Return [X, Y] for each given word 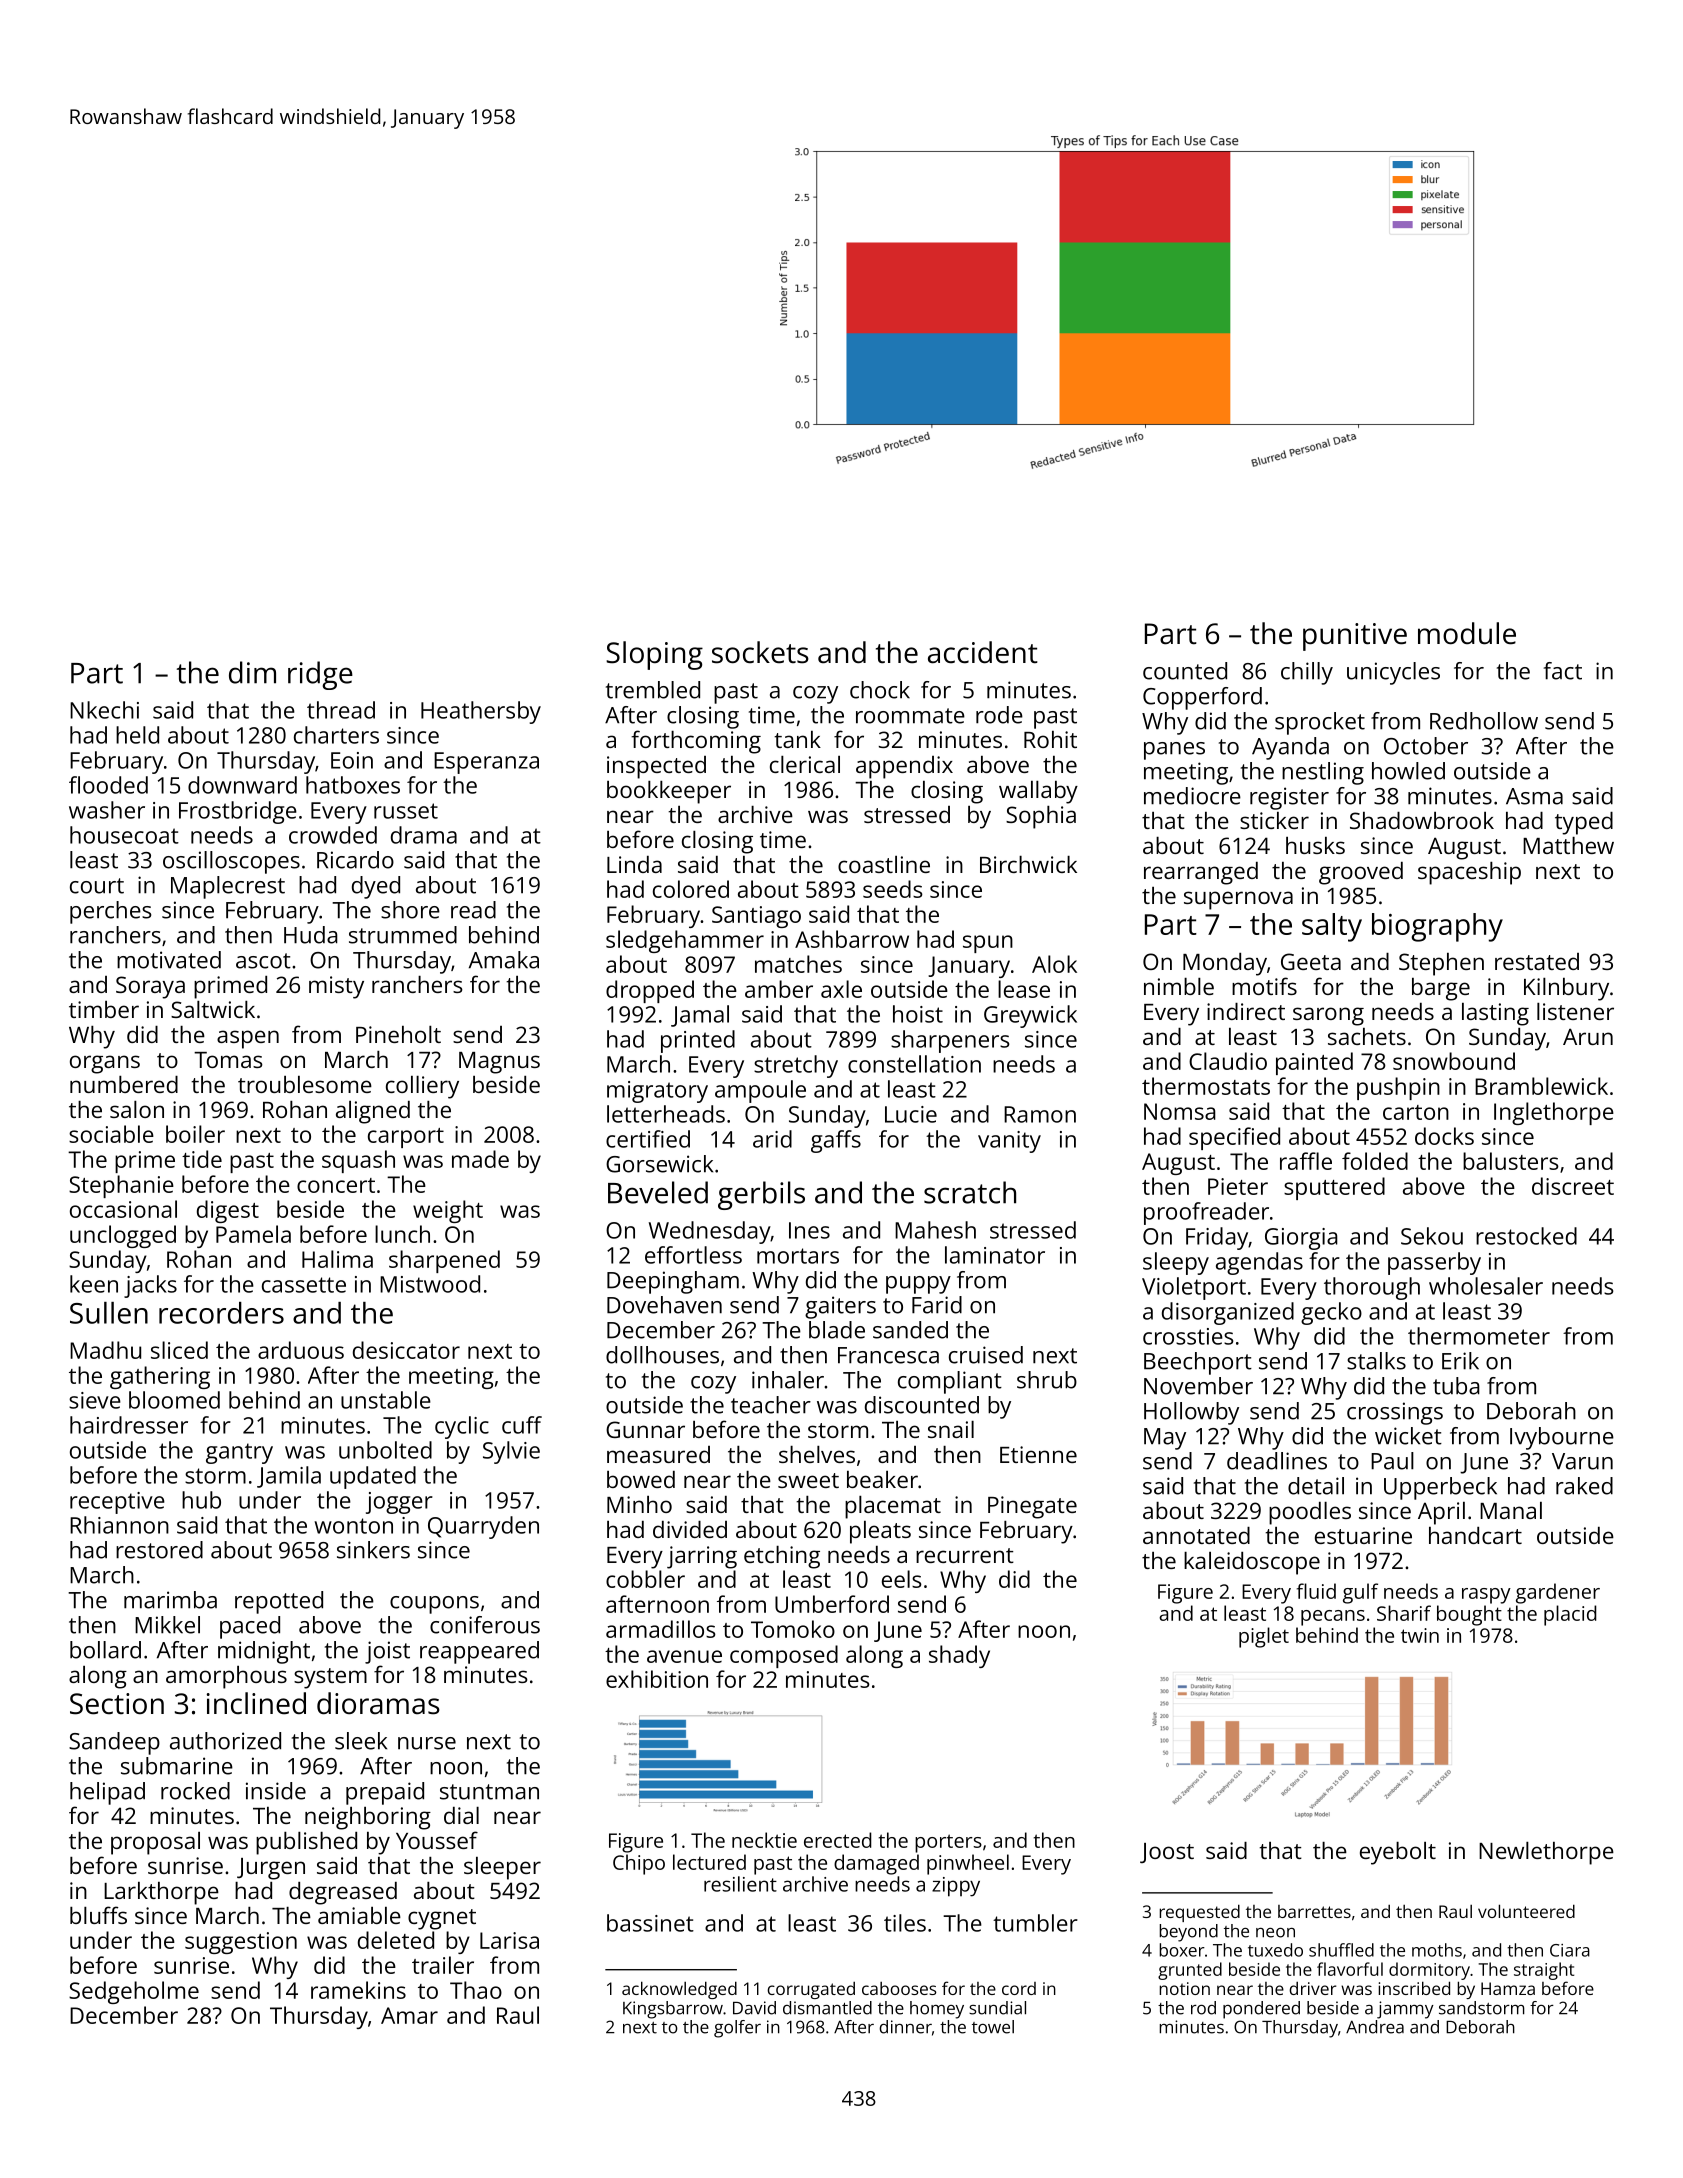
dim [252, 672]
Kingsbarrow [673, 2010]
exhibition [657, 1679]
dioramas [378, 1703]
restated [1537, 961]
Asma [1534, 796]
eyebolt [1398, 1853]
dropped [650, 991]
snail [951, 1429]
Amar [409, 2015]
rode [999, 715]
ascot [263, 961]
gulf [1360, 1593]
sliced [179, 1350]
